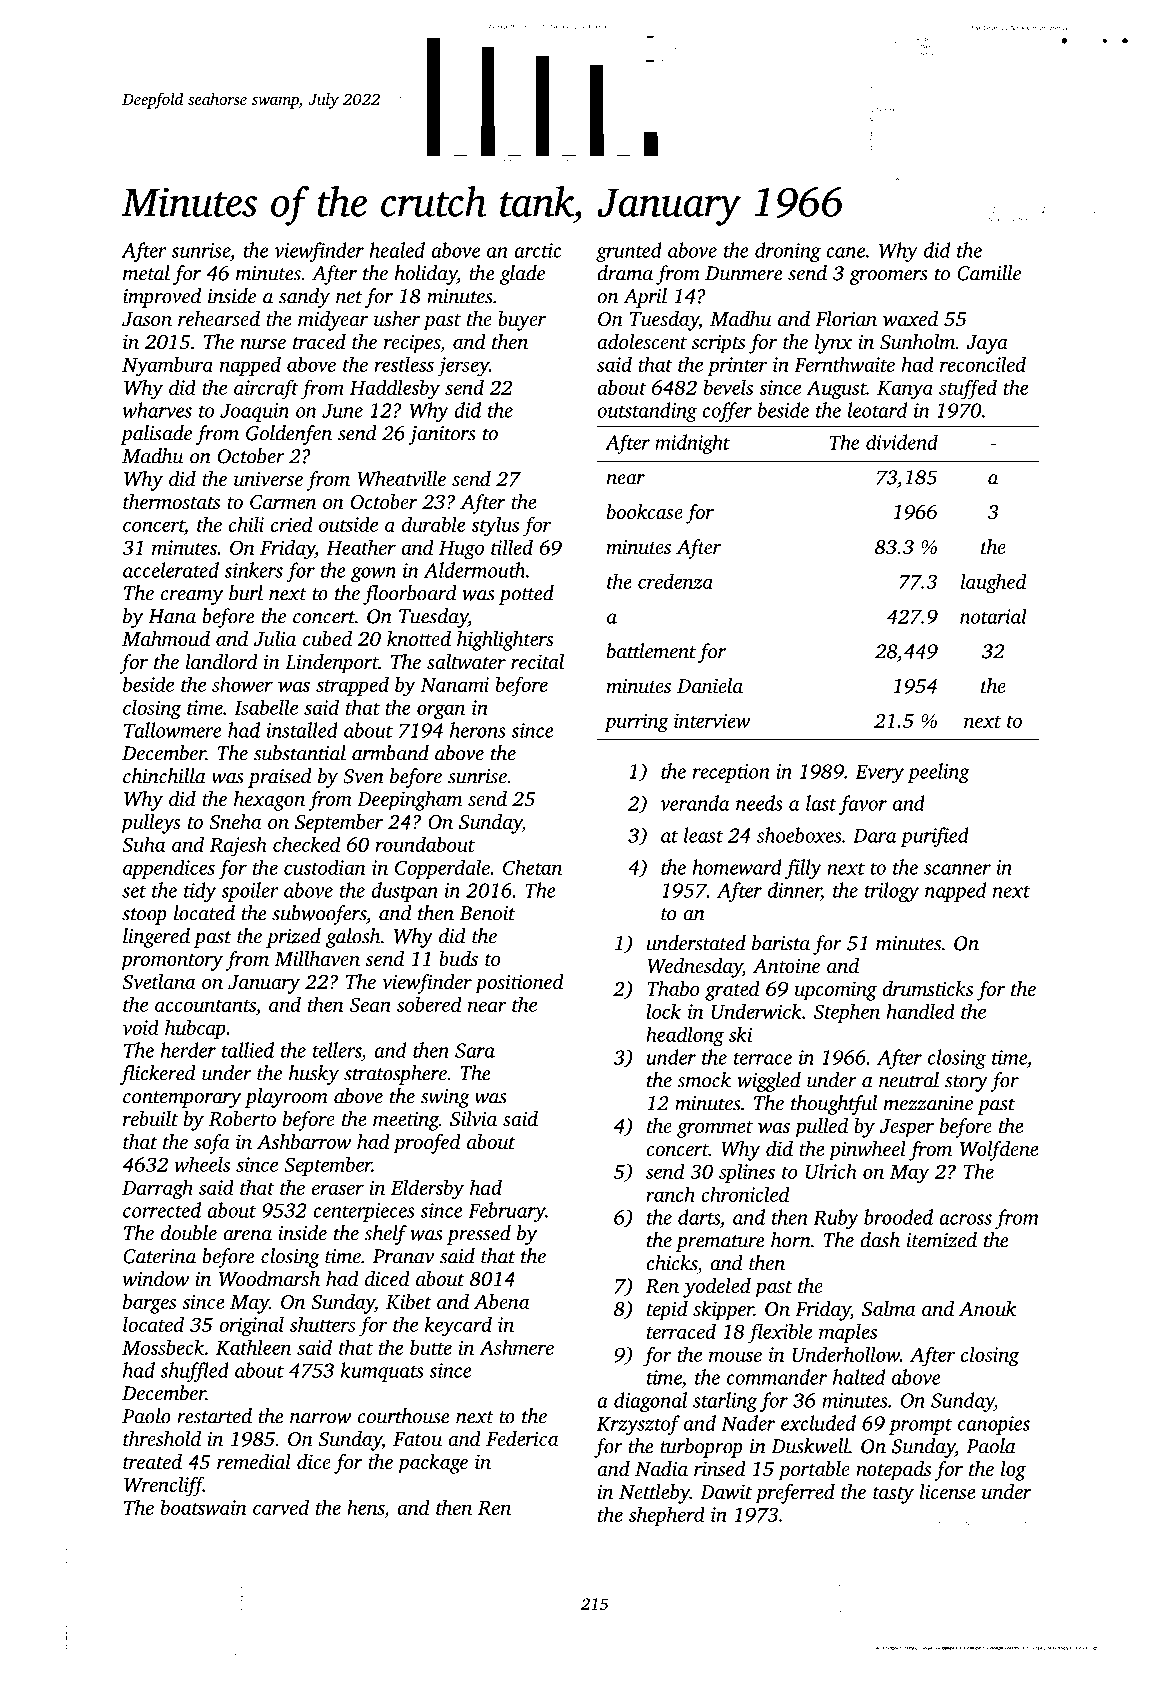 The image size is (1162, 1683). Describe the element at coordinates (254, 1461) in the screenshot. I see `remedial` at that location.
